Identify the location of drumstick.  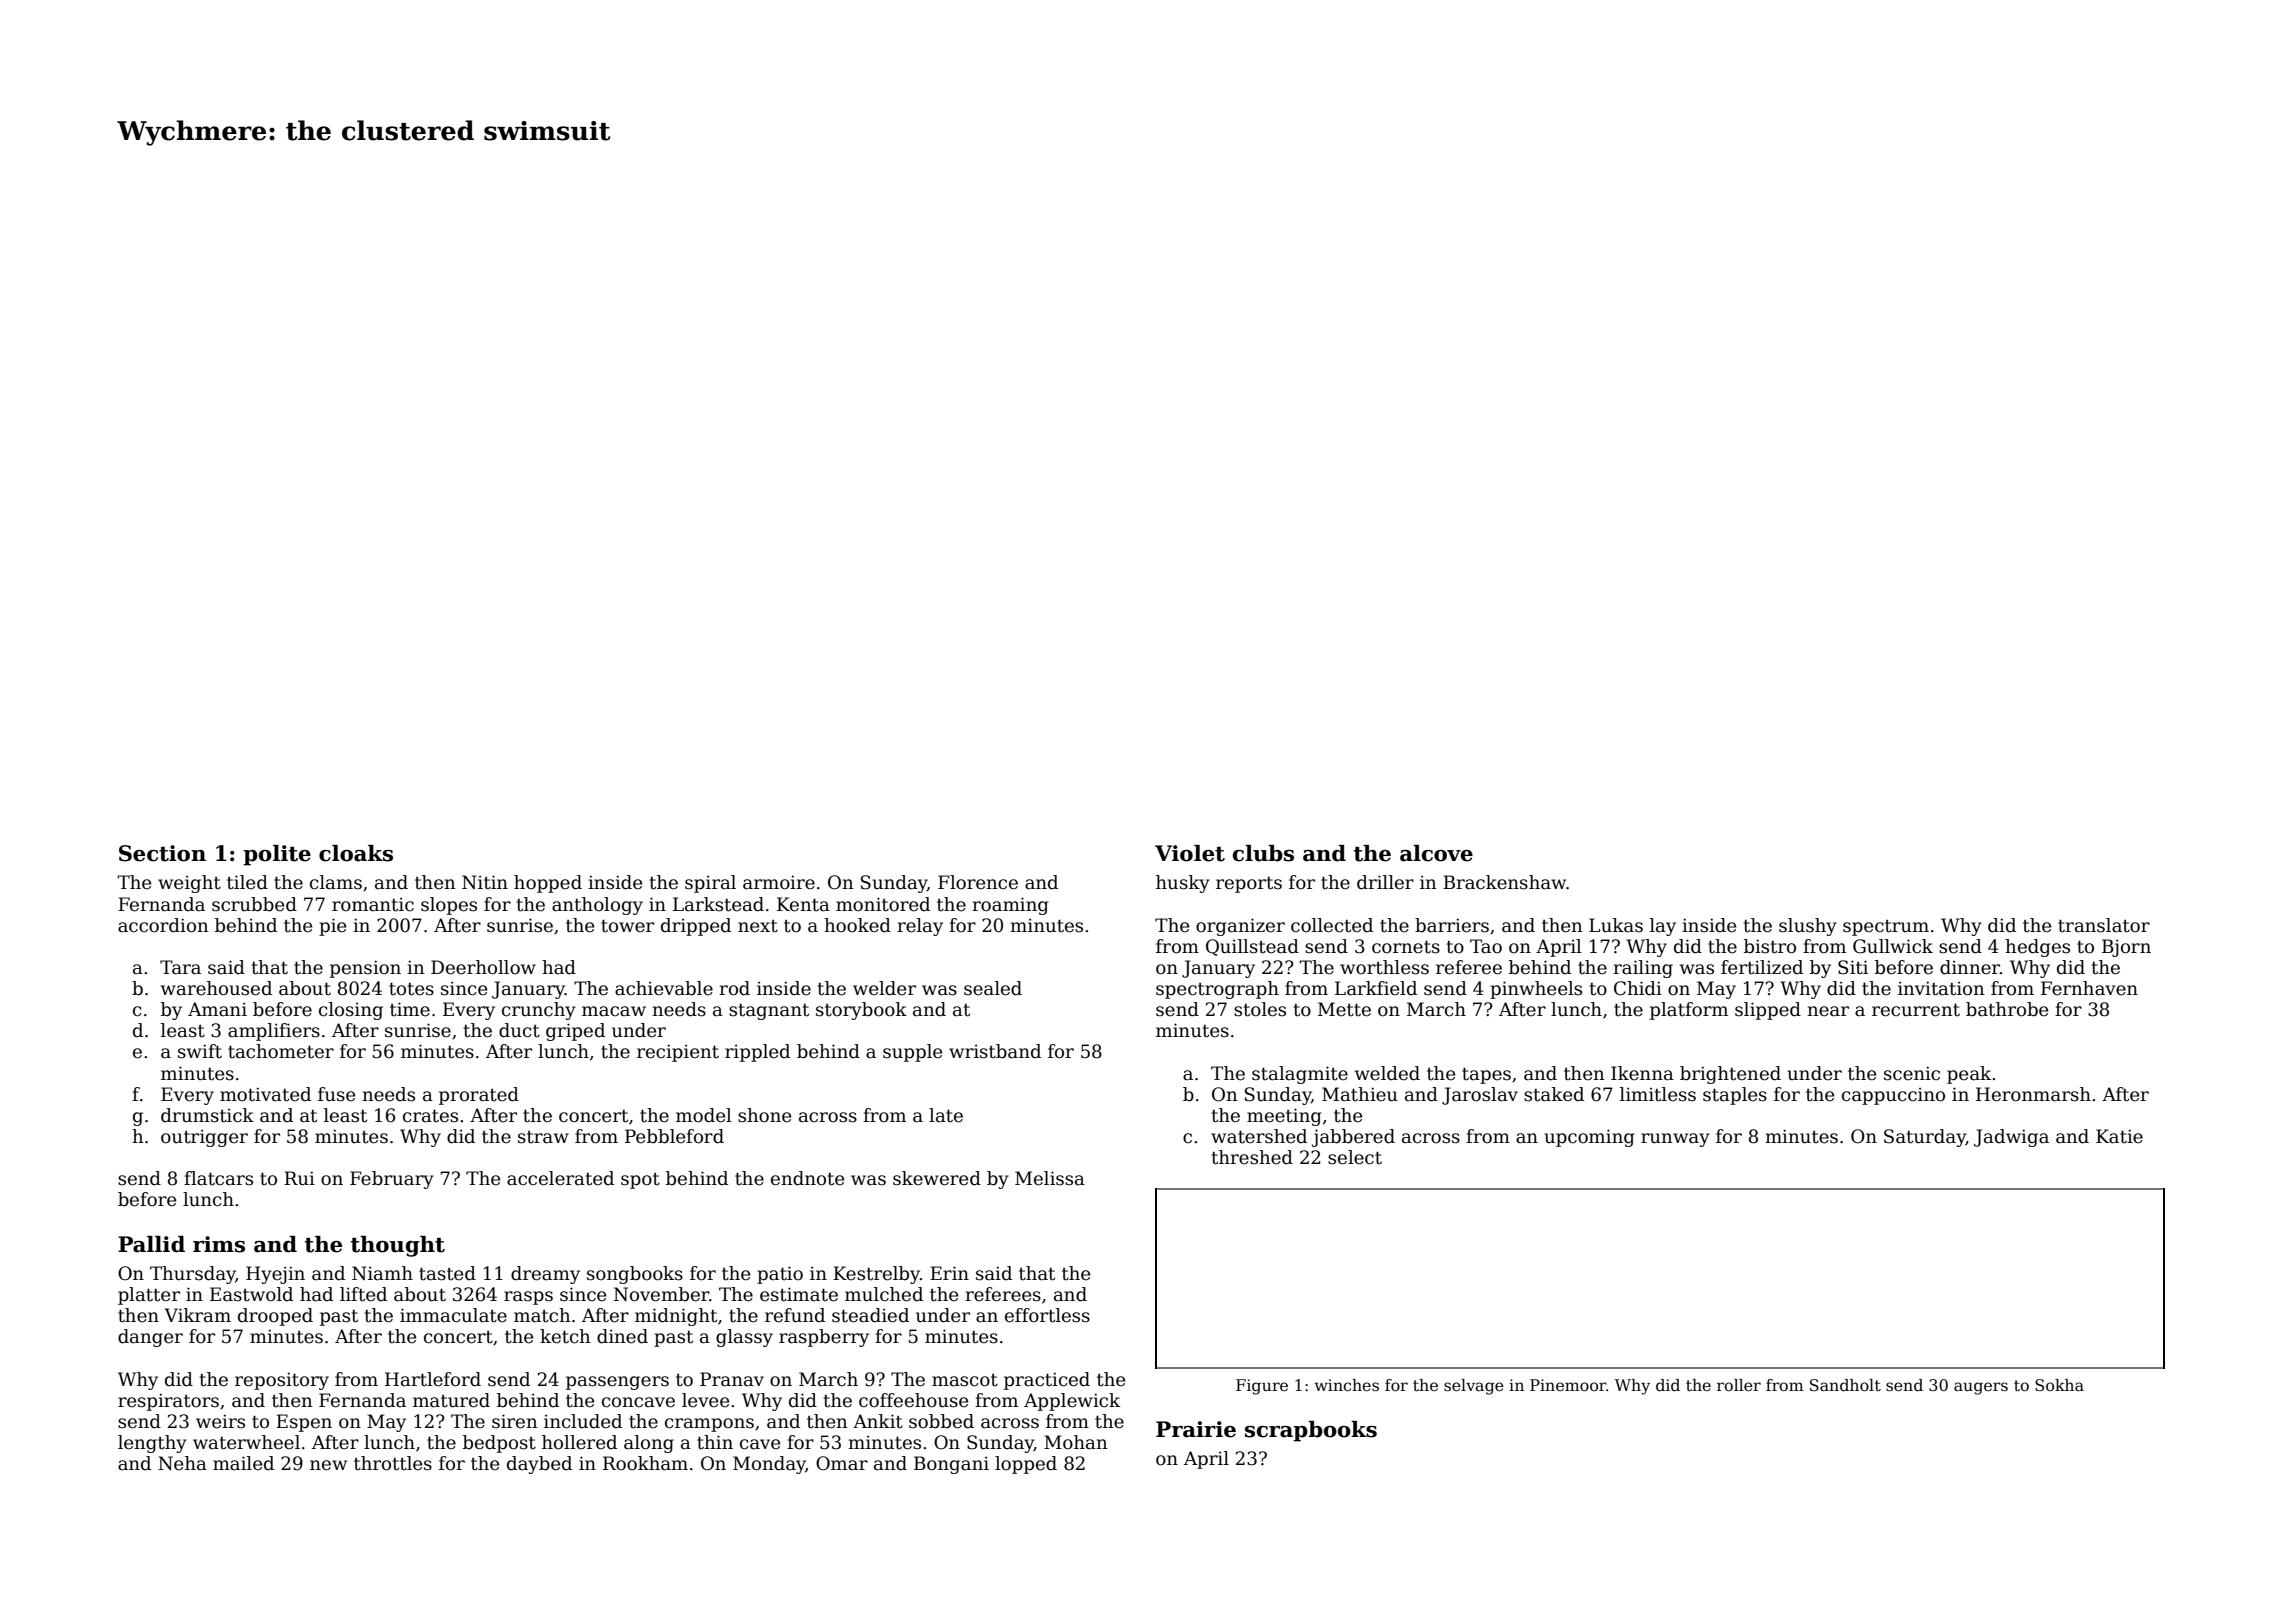
(207, 1115).
